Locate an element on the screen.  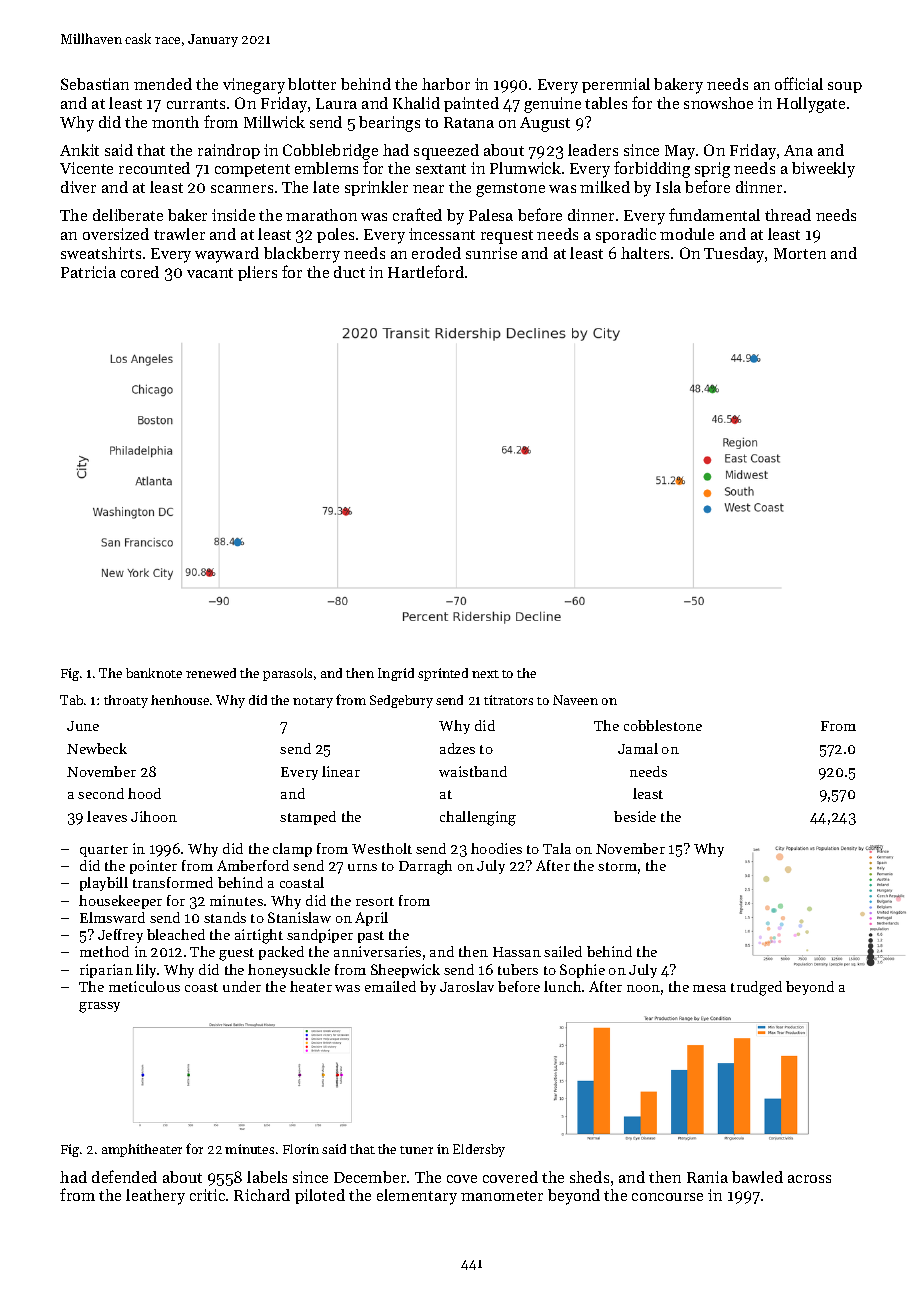
halters is located at coordinates (645, 253).
